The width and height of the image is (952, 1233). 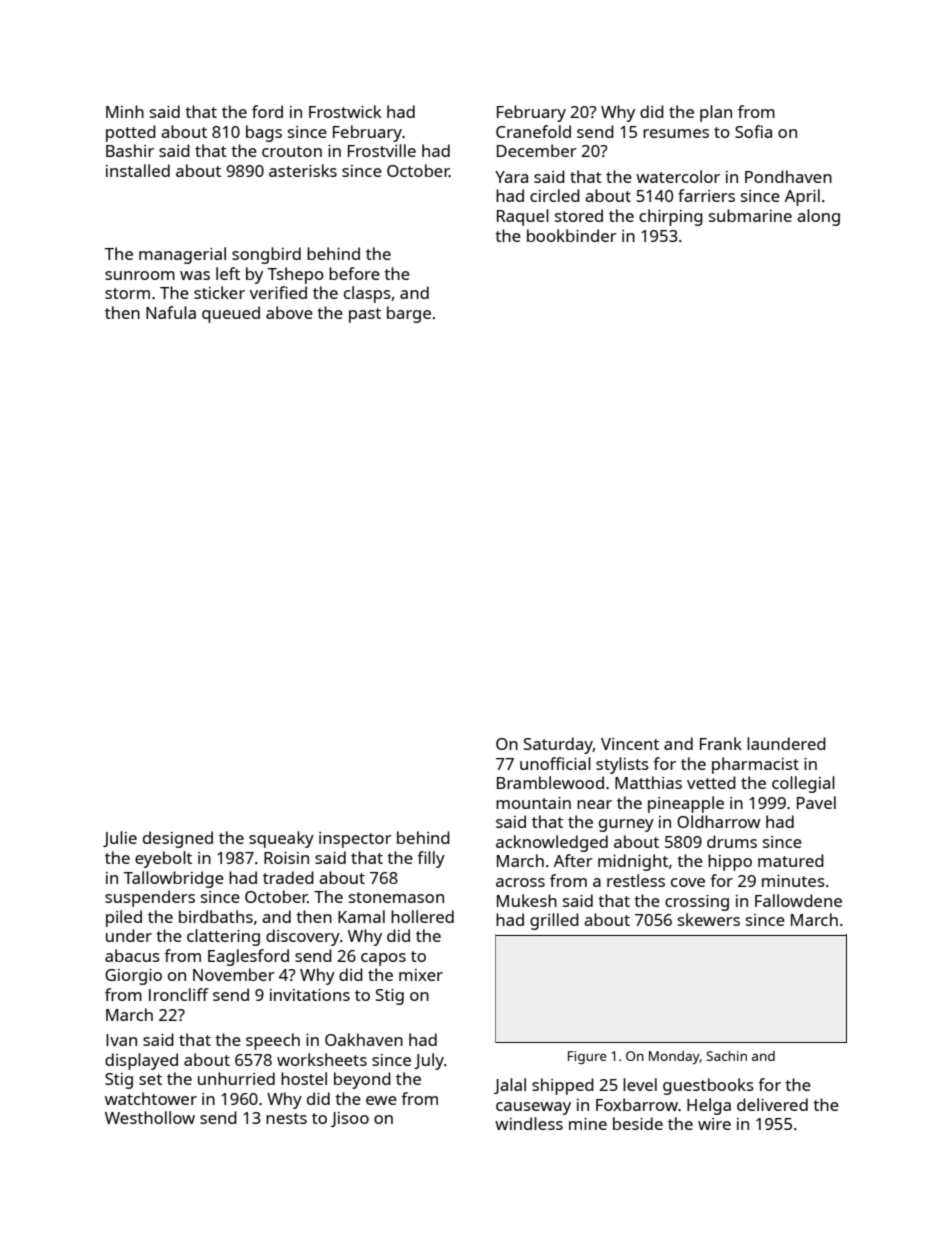 I want to click on plan, so click(x=716, y=113).
